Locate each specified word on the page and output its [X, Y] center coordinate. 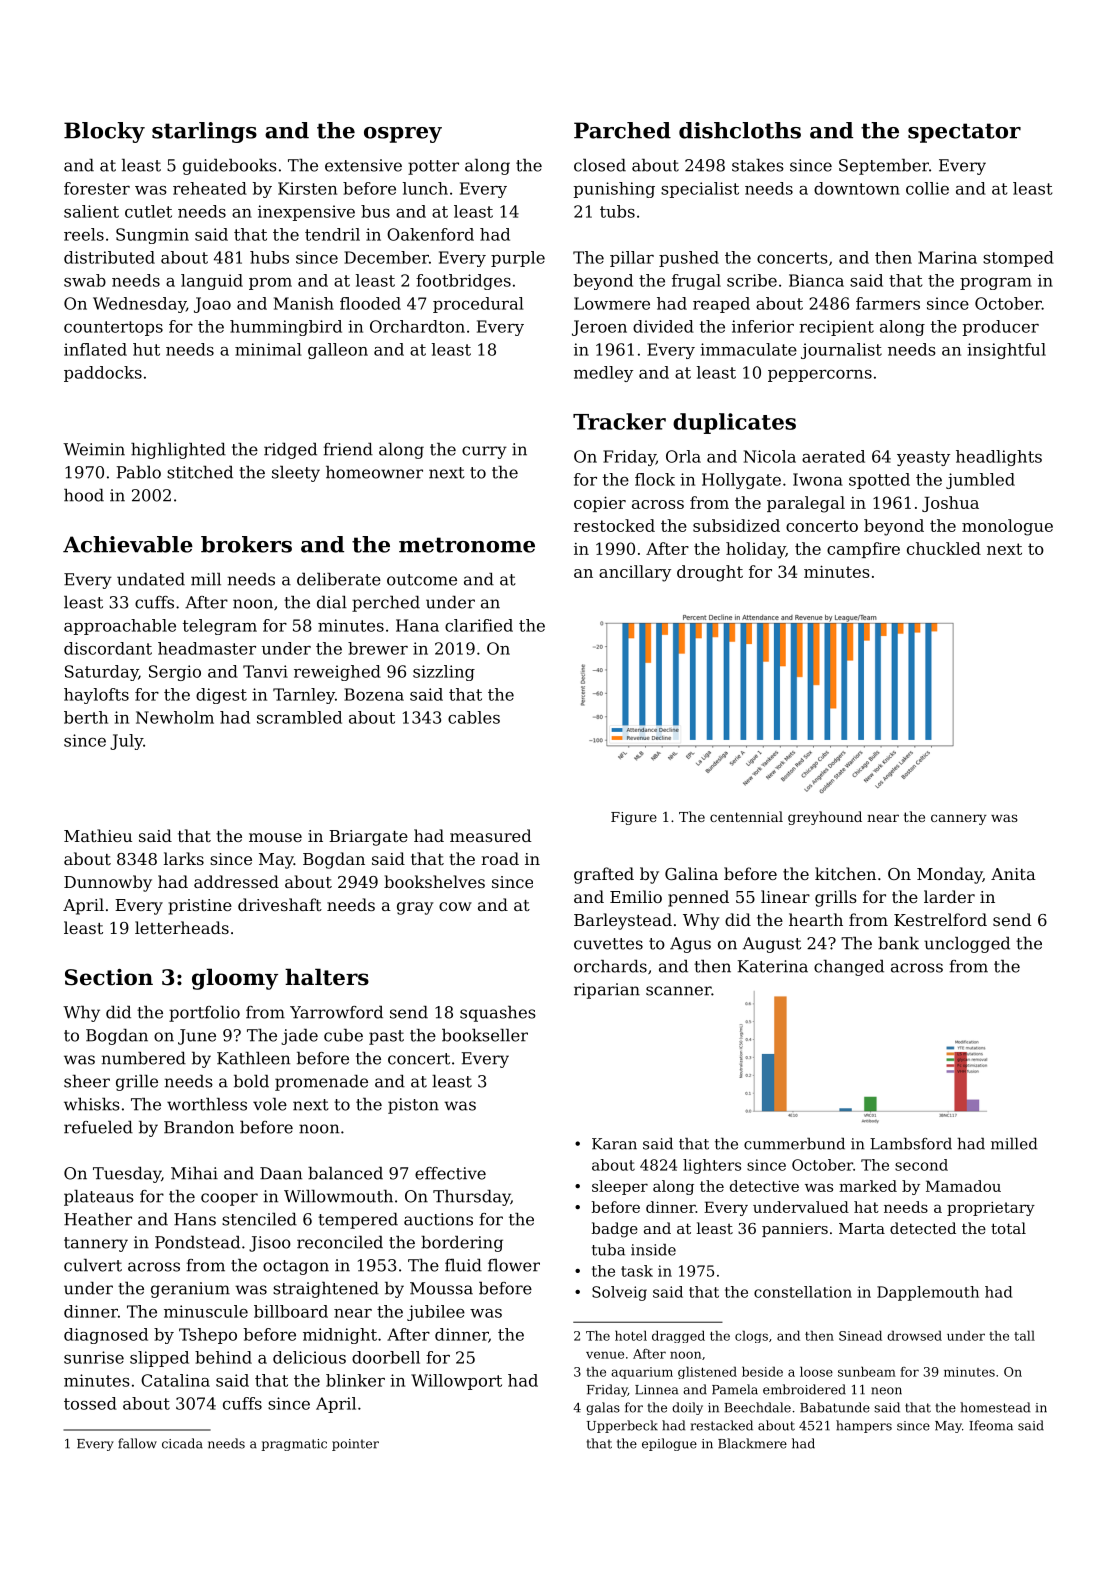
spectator [964, 133]
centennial [746, 816]
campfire [863, 550]
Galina [691, 873]
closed [600, 165]
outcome [422, 580]
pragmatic [294, 1445]
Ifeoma [991, 1425]
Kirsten [307, 188]
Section [109, 977]
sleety [296, 474]
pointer [355, 1445]
